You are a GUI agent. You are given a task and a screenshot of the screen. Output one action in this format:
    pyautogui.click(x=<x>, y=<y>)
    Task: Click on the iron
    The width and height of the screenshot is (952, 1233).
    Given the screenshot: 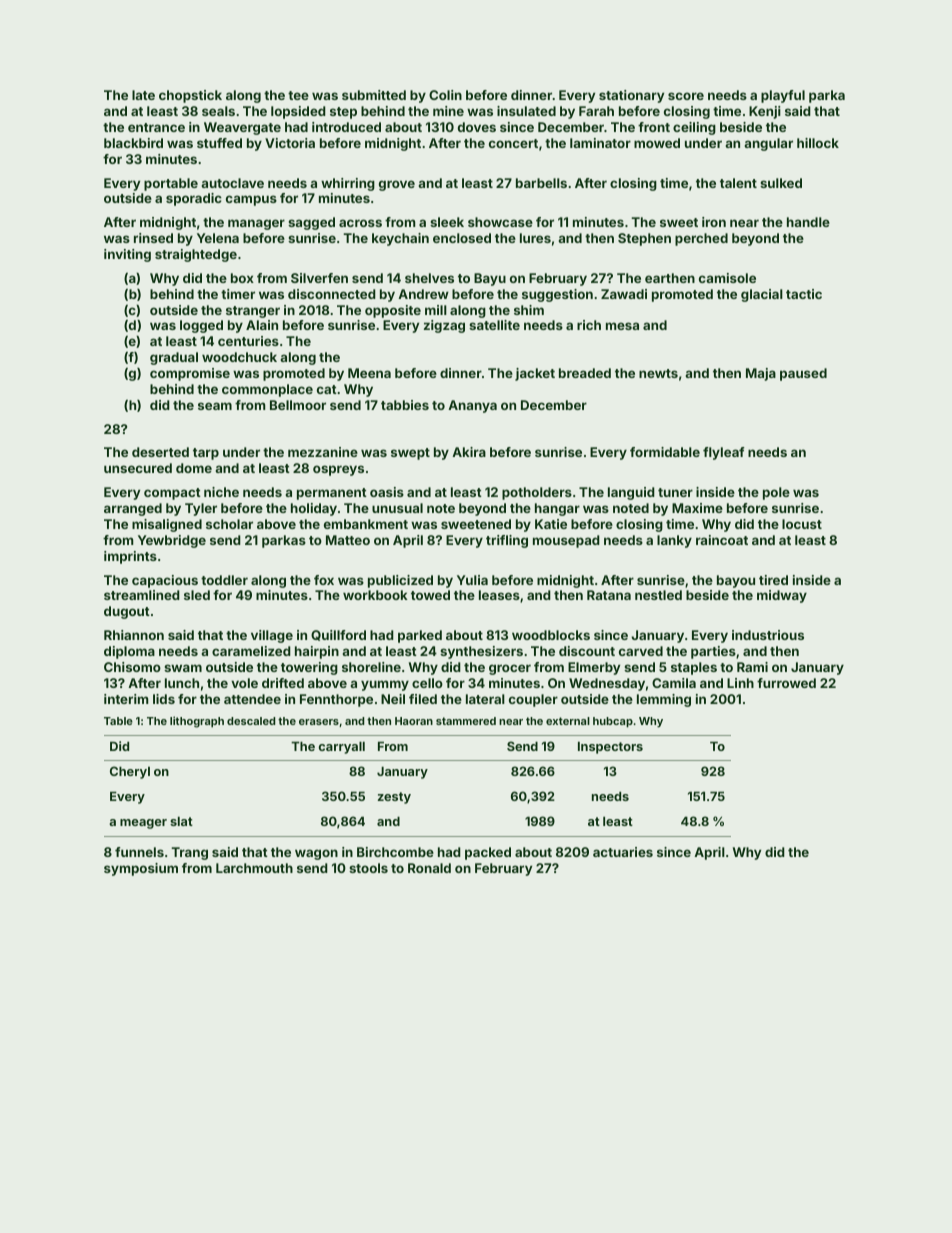 What is the action you would take?
    pyautogui.click(x=714, y=222)
